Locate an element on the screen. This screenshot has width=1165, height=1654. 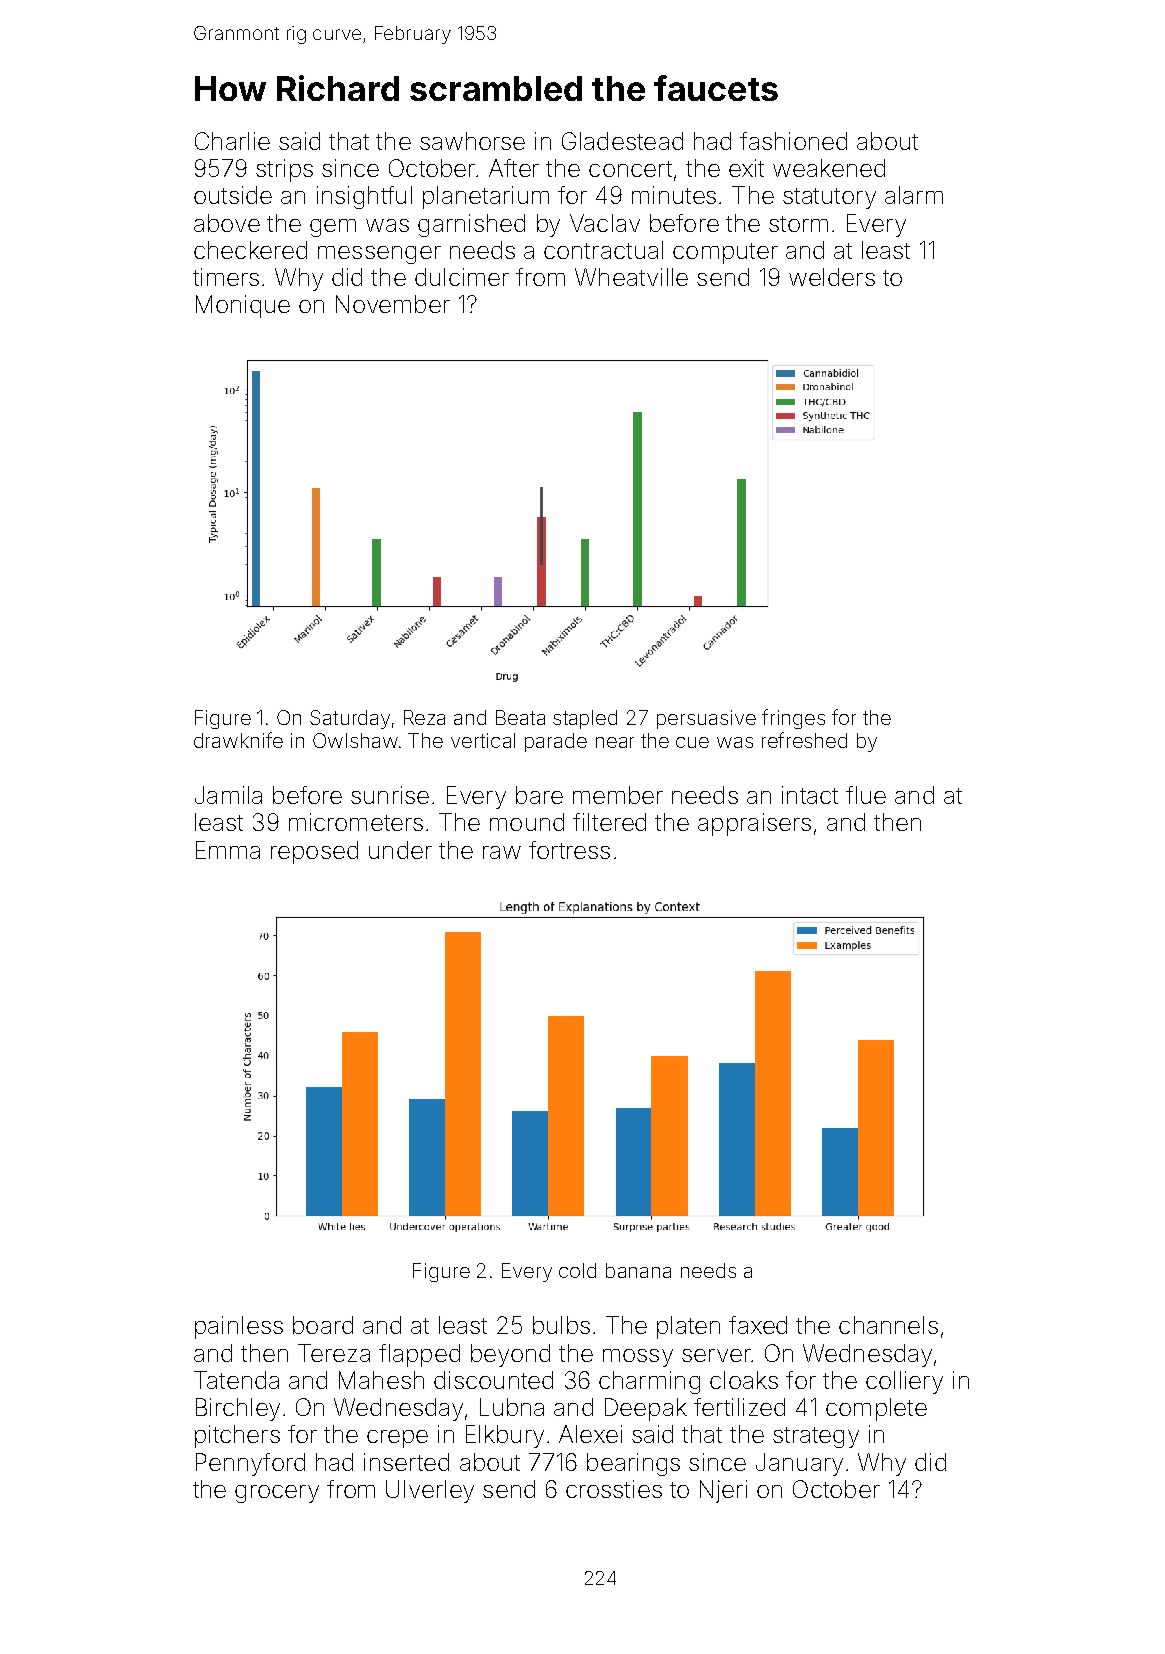
Monique is located at coordinates (243, 306).
